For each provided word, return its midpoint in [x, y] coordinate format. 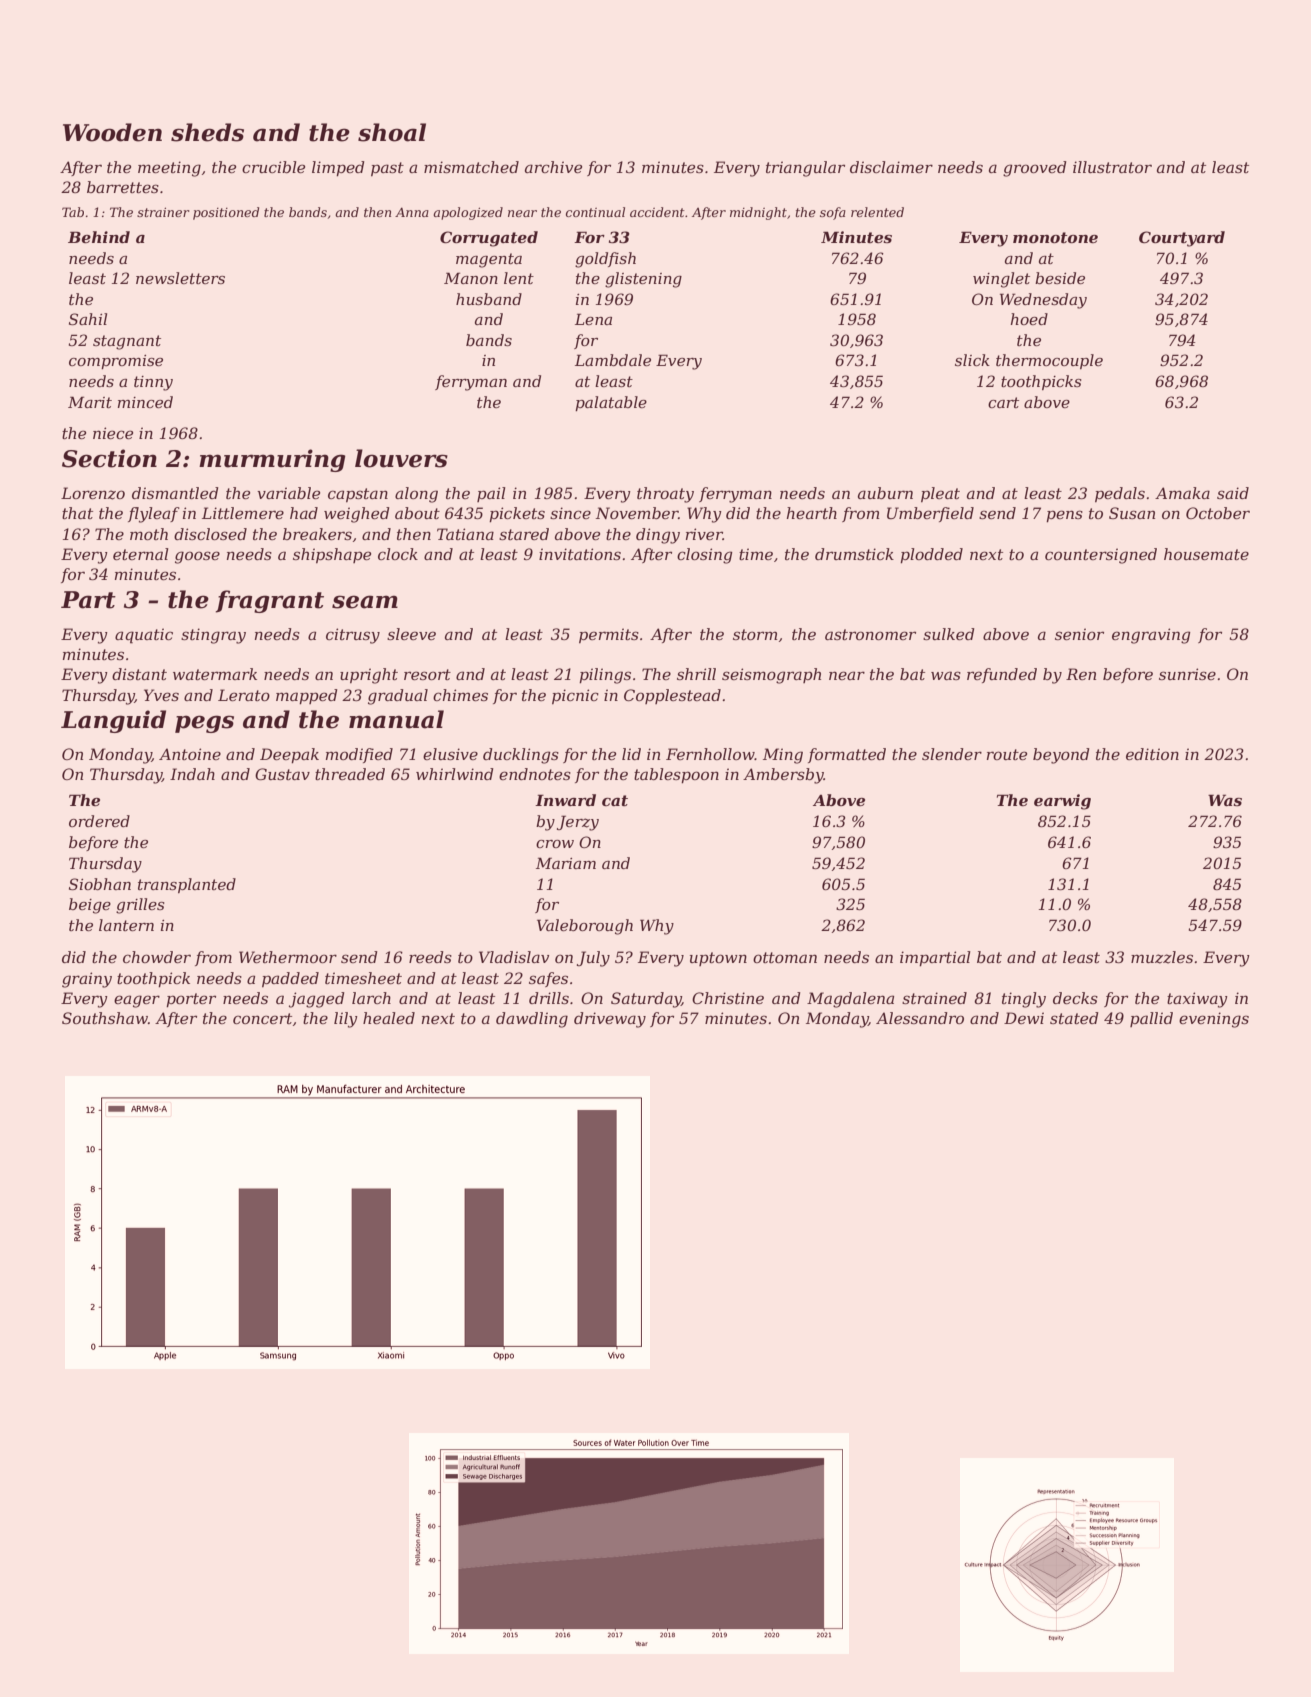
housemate [1206, 554]
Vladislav [514, 957]
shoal [392, 132]
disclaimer [891, 167]
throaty [665, 495]
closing [705, 556]
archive [553, 167]
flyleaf [154, 515]
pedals [1120, 494]
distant [139, 674]
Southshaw [105, 1018]
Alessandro [920, 1018]
